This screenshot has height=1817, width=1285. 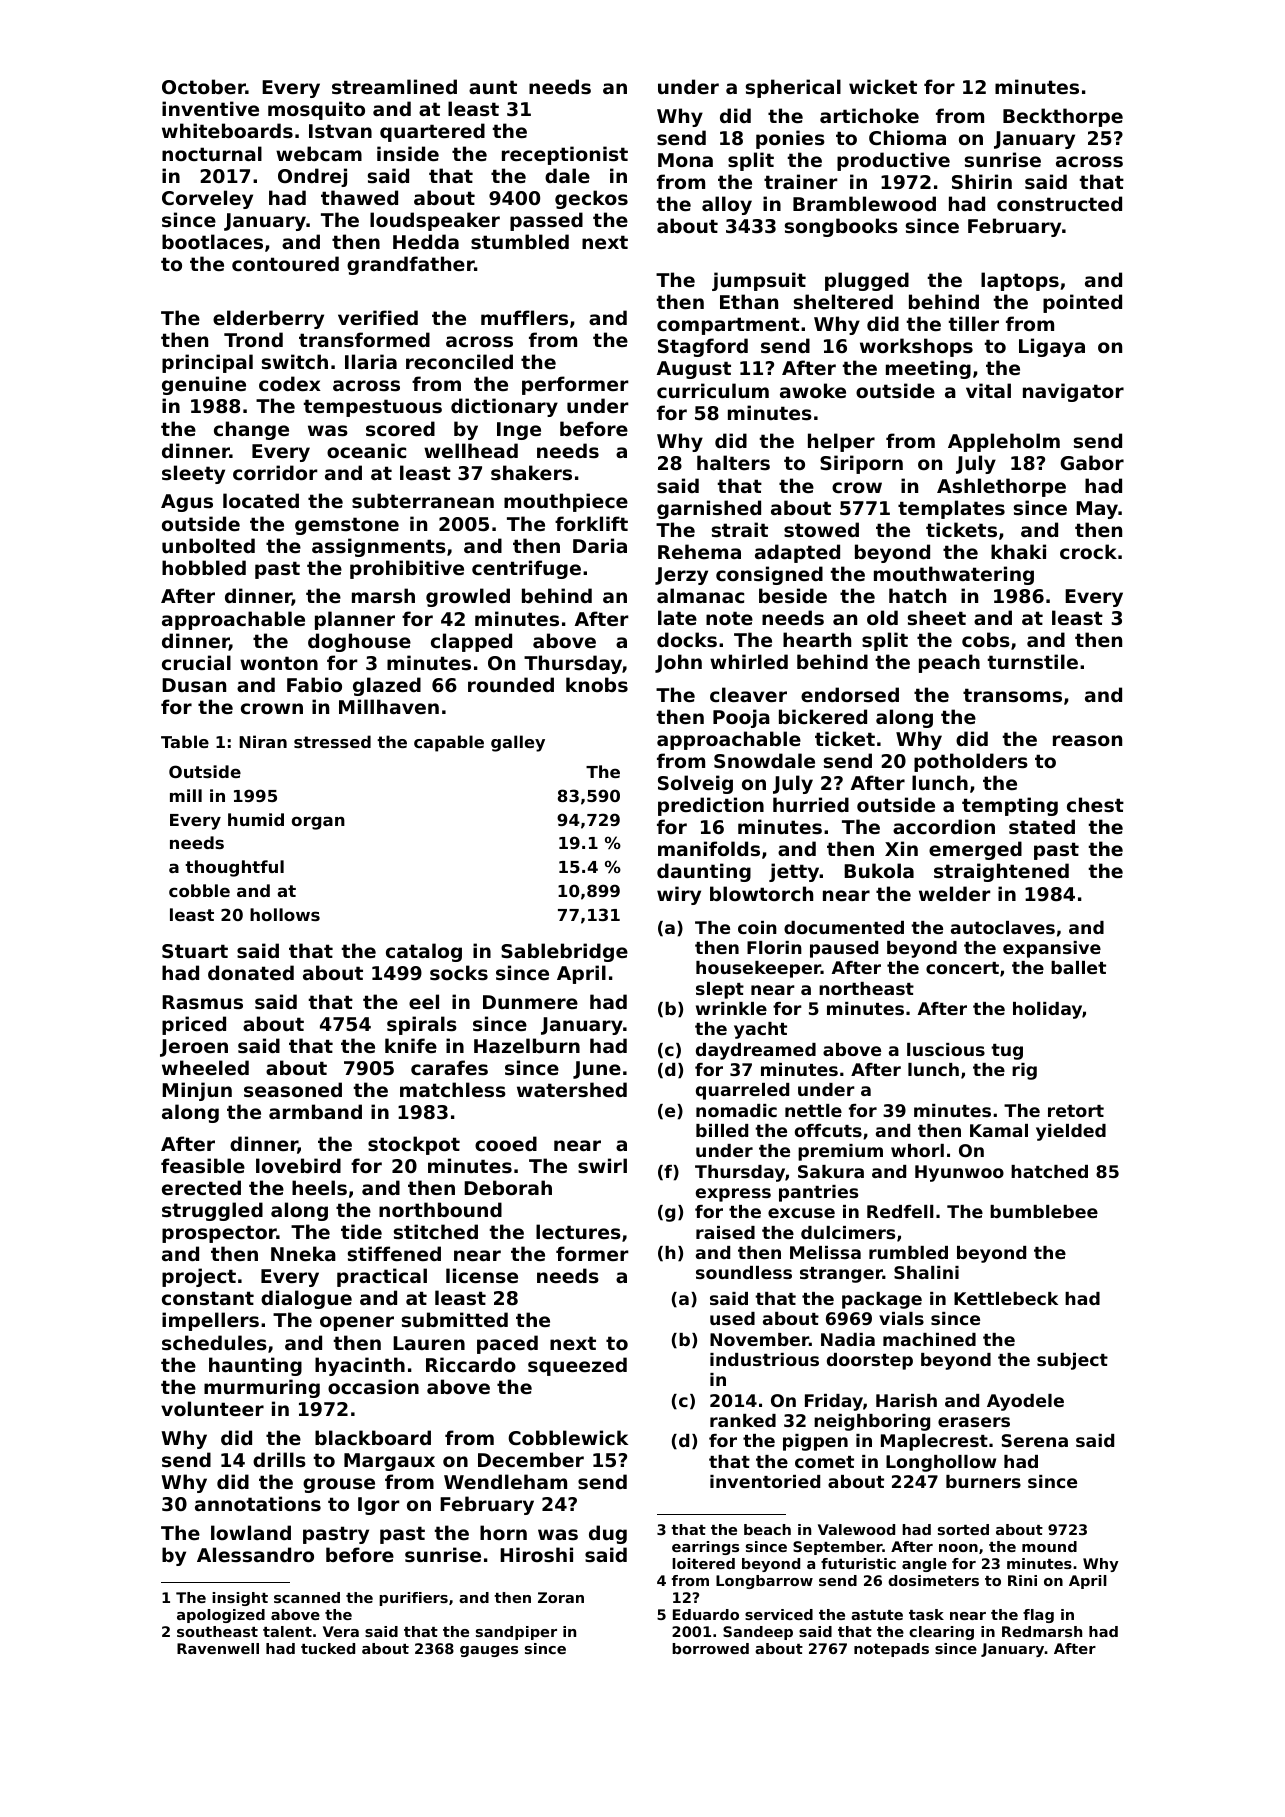 I want to click on tucked, so click(x=328, y=1648).
